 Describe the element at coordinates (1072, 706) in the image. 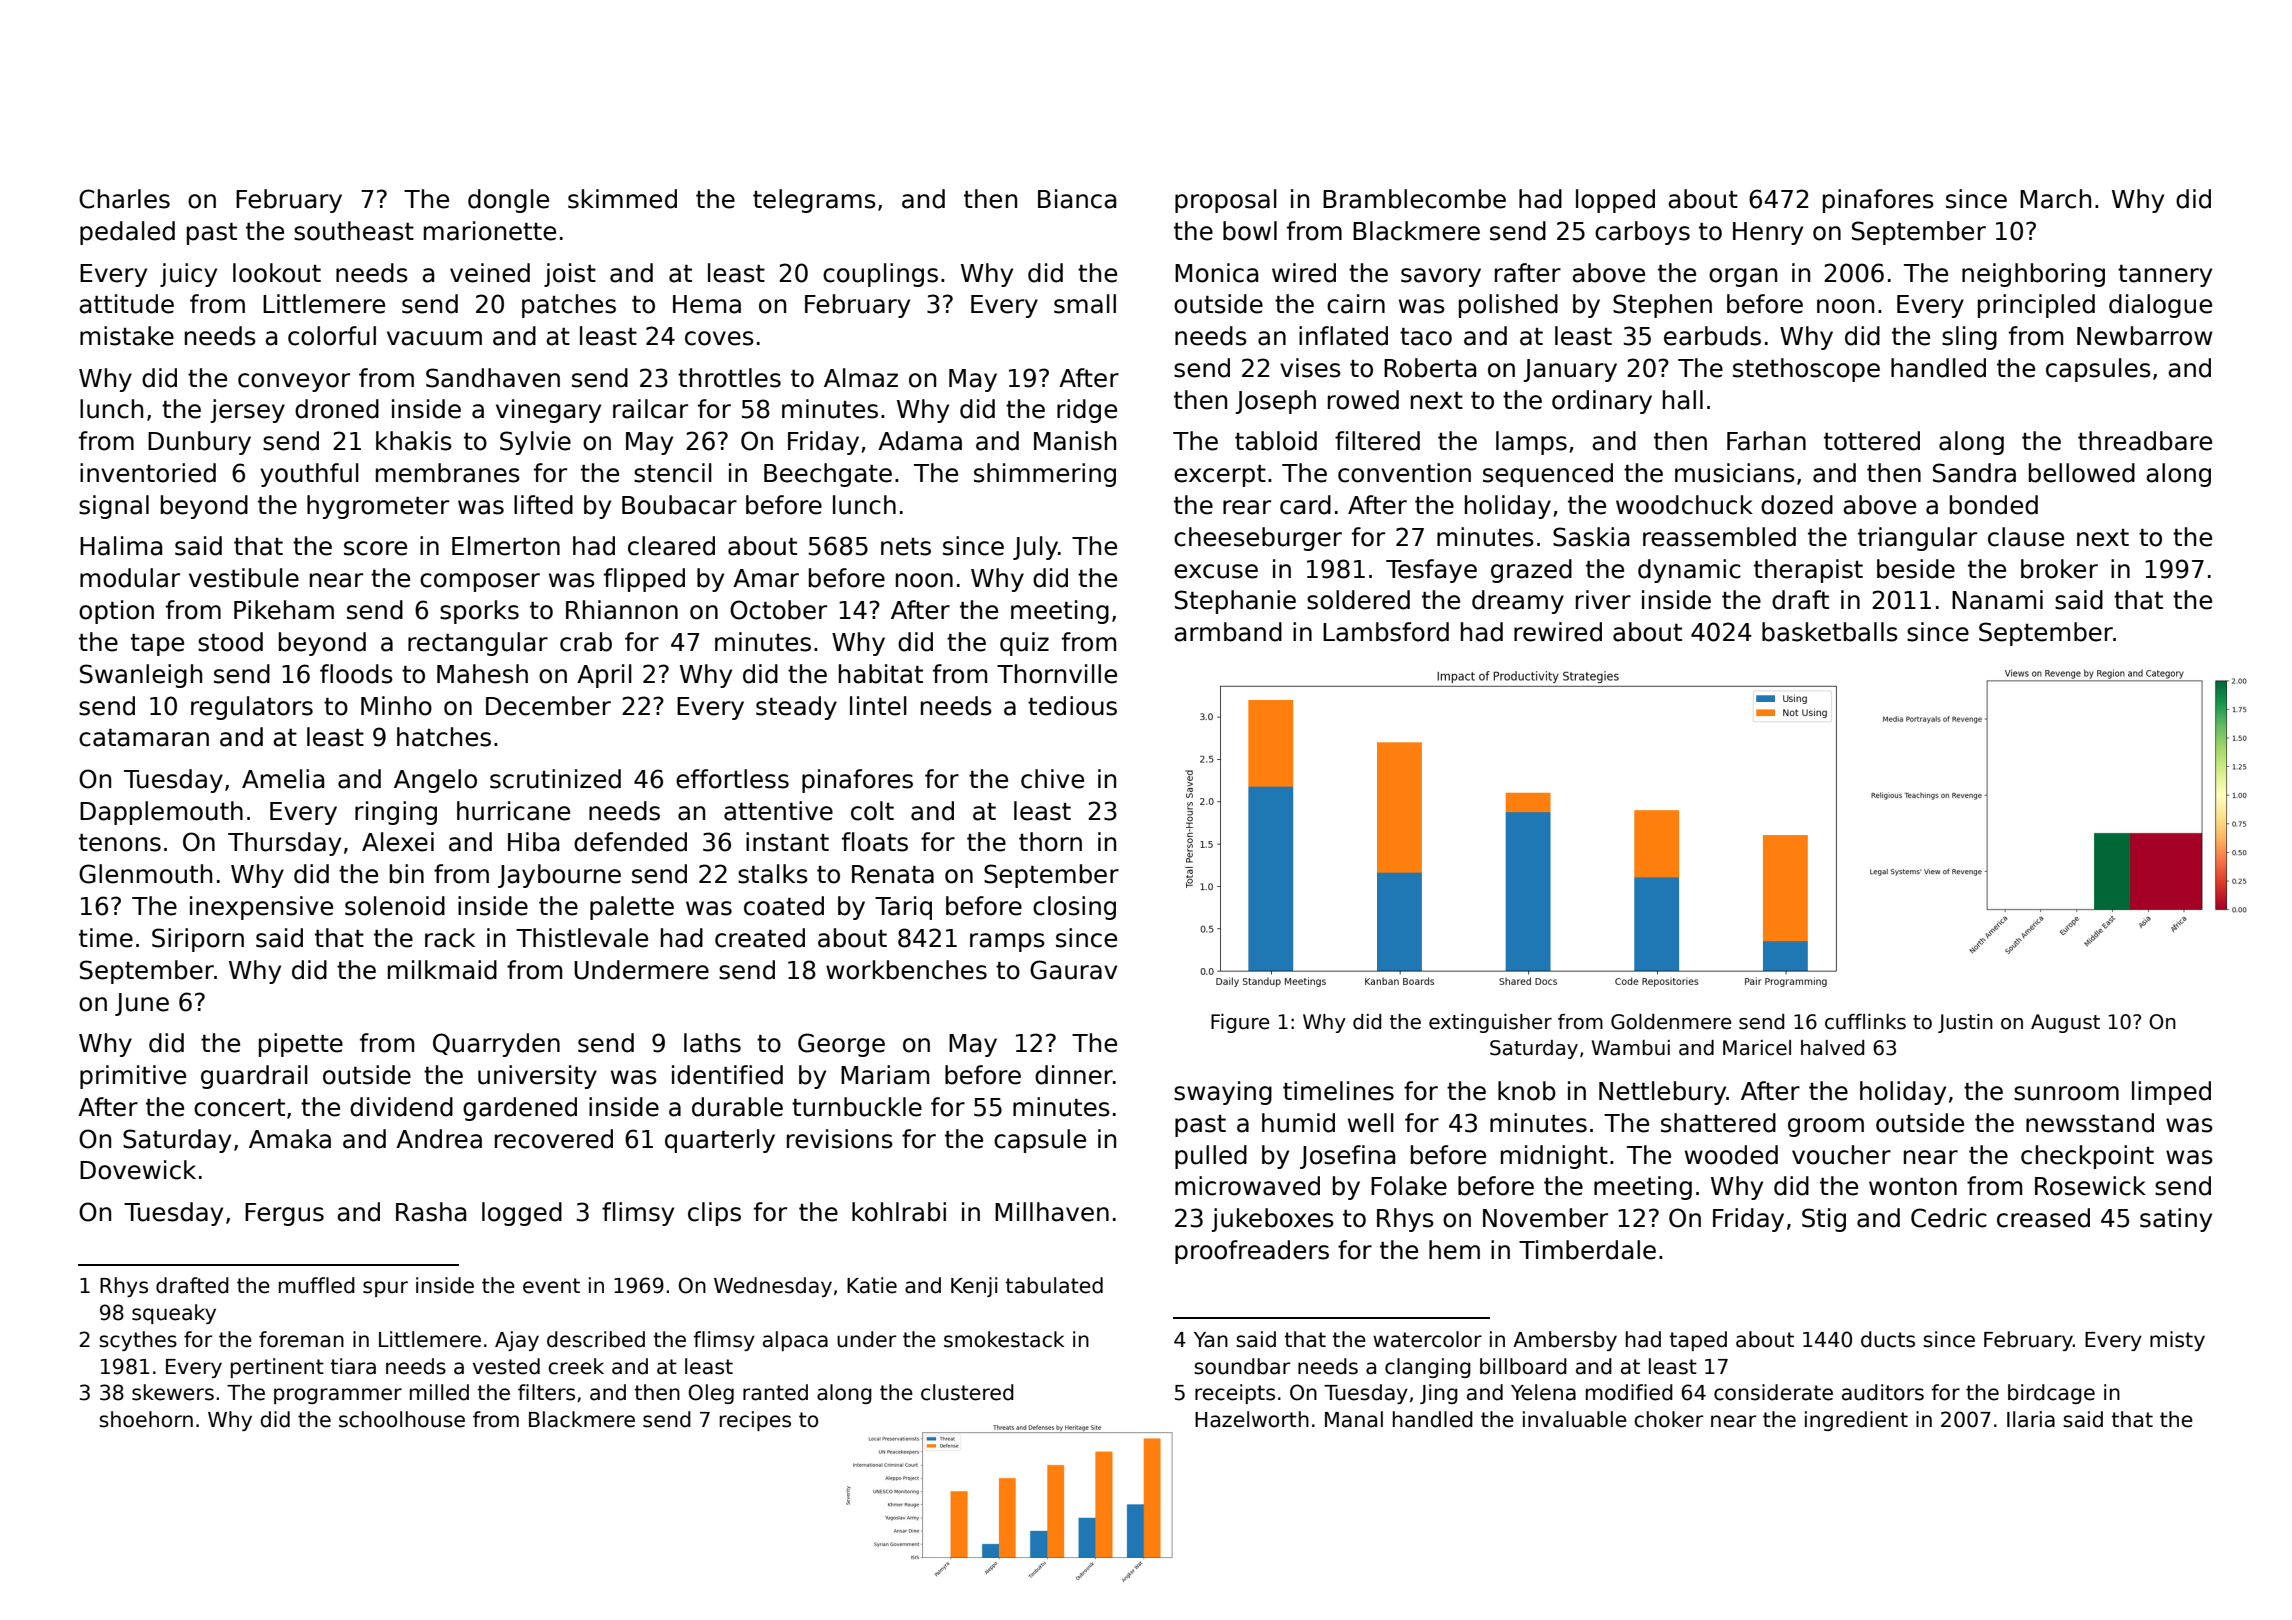

I see `tedious` at that location.
